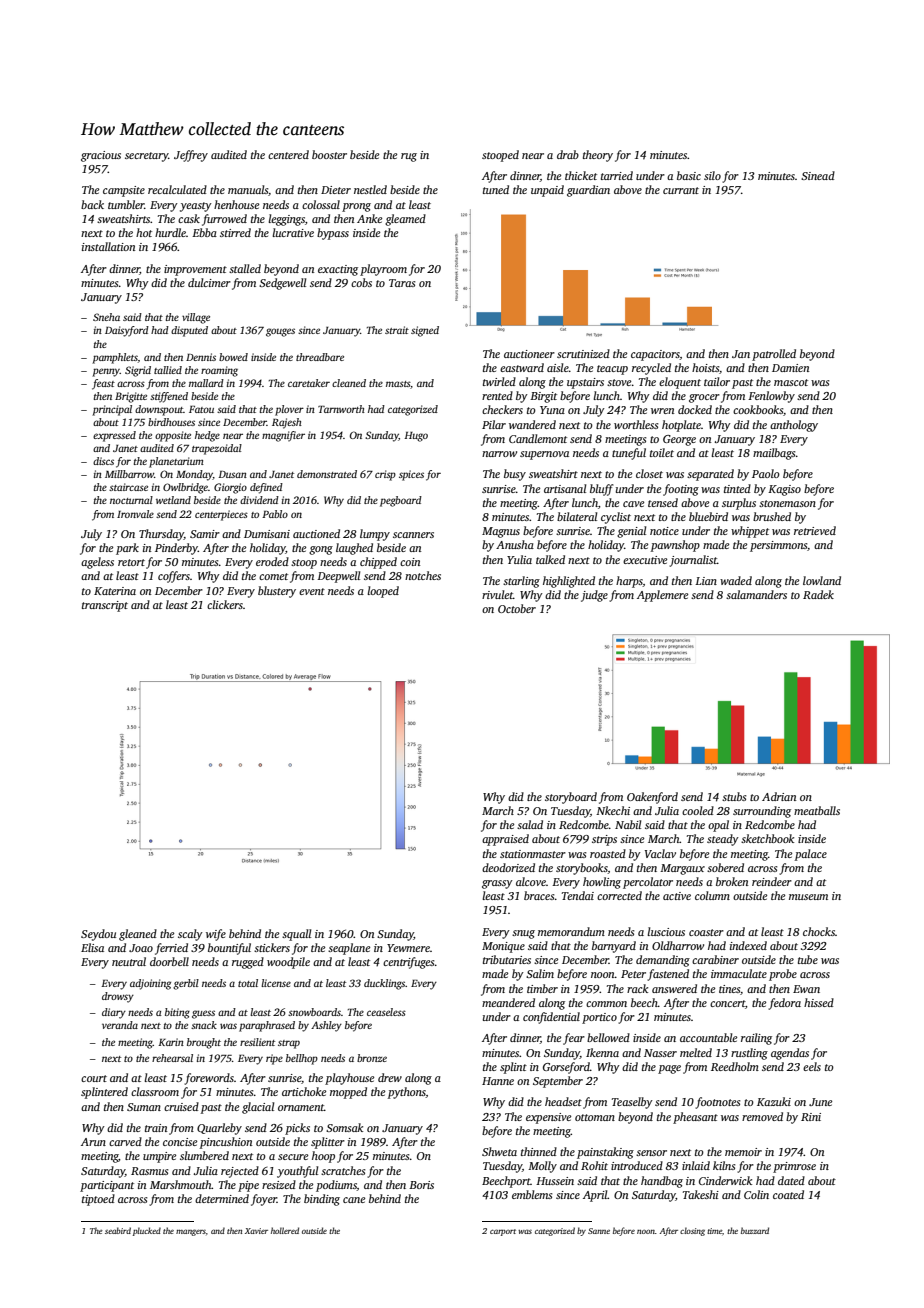 The image size is (924, 1308). What do you see at coordinates (233, 357) in the image?
I see `bowed` at bounding box center [233, 357].
